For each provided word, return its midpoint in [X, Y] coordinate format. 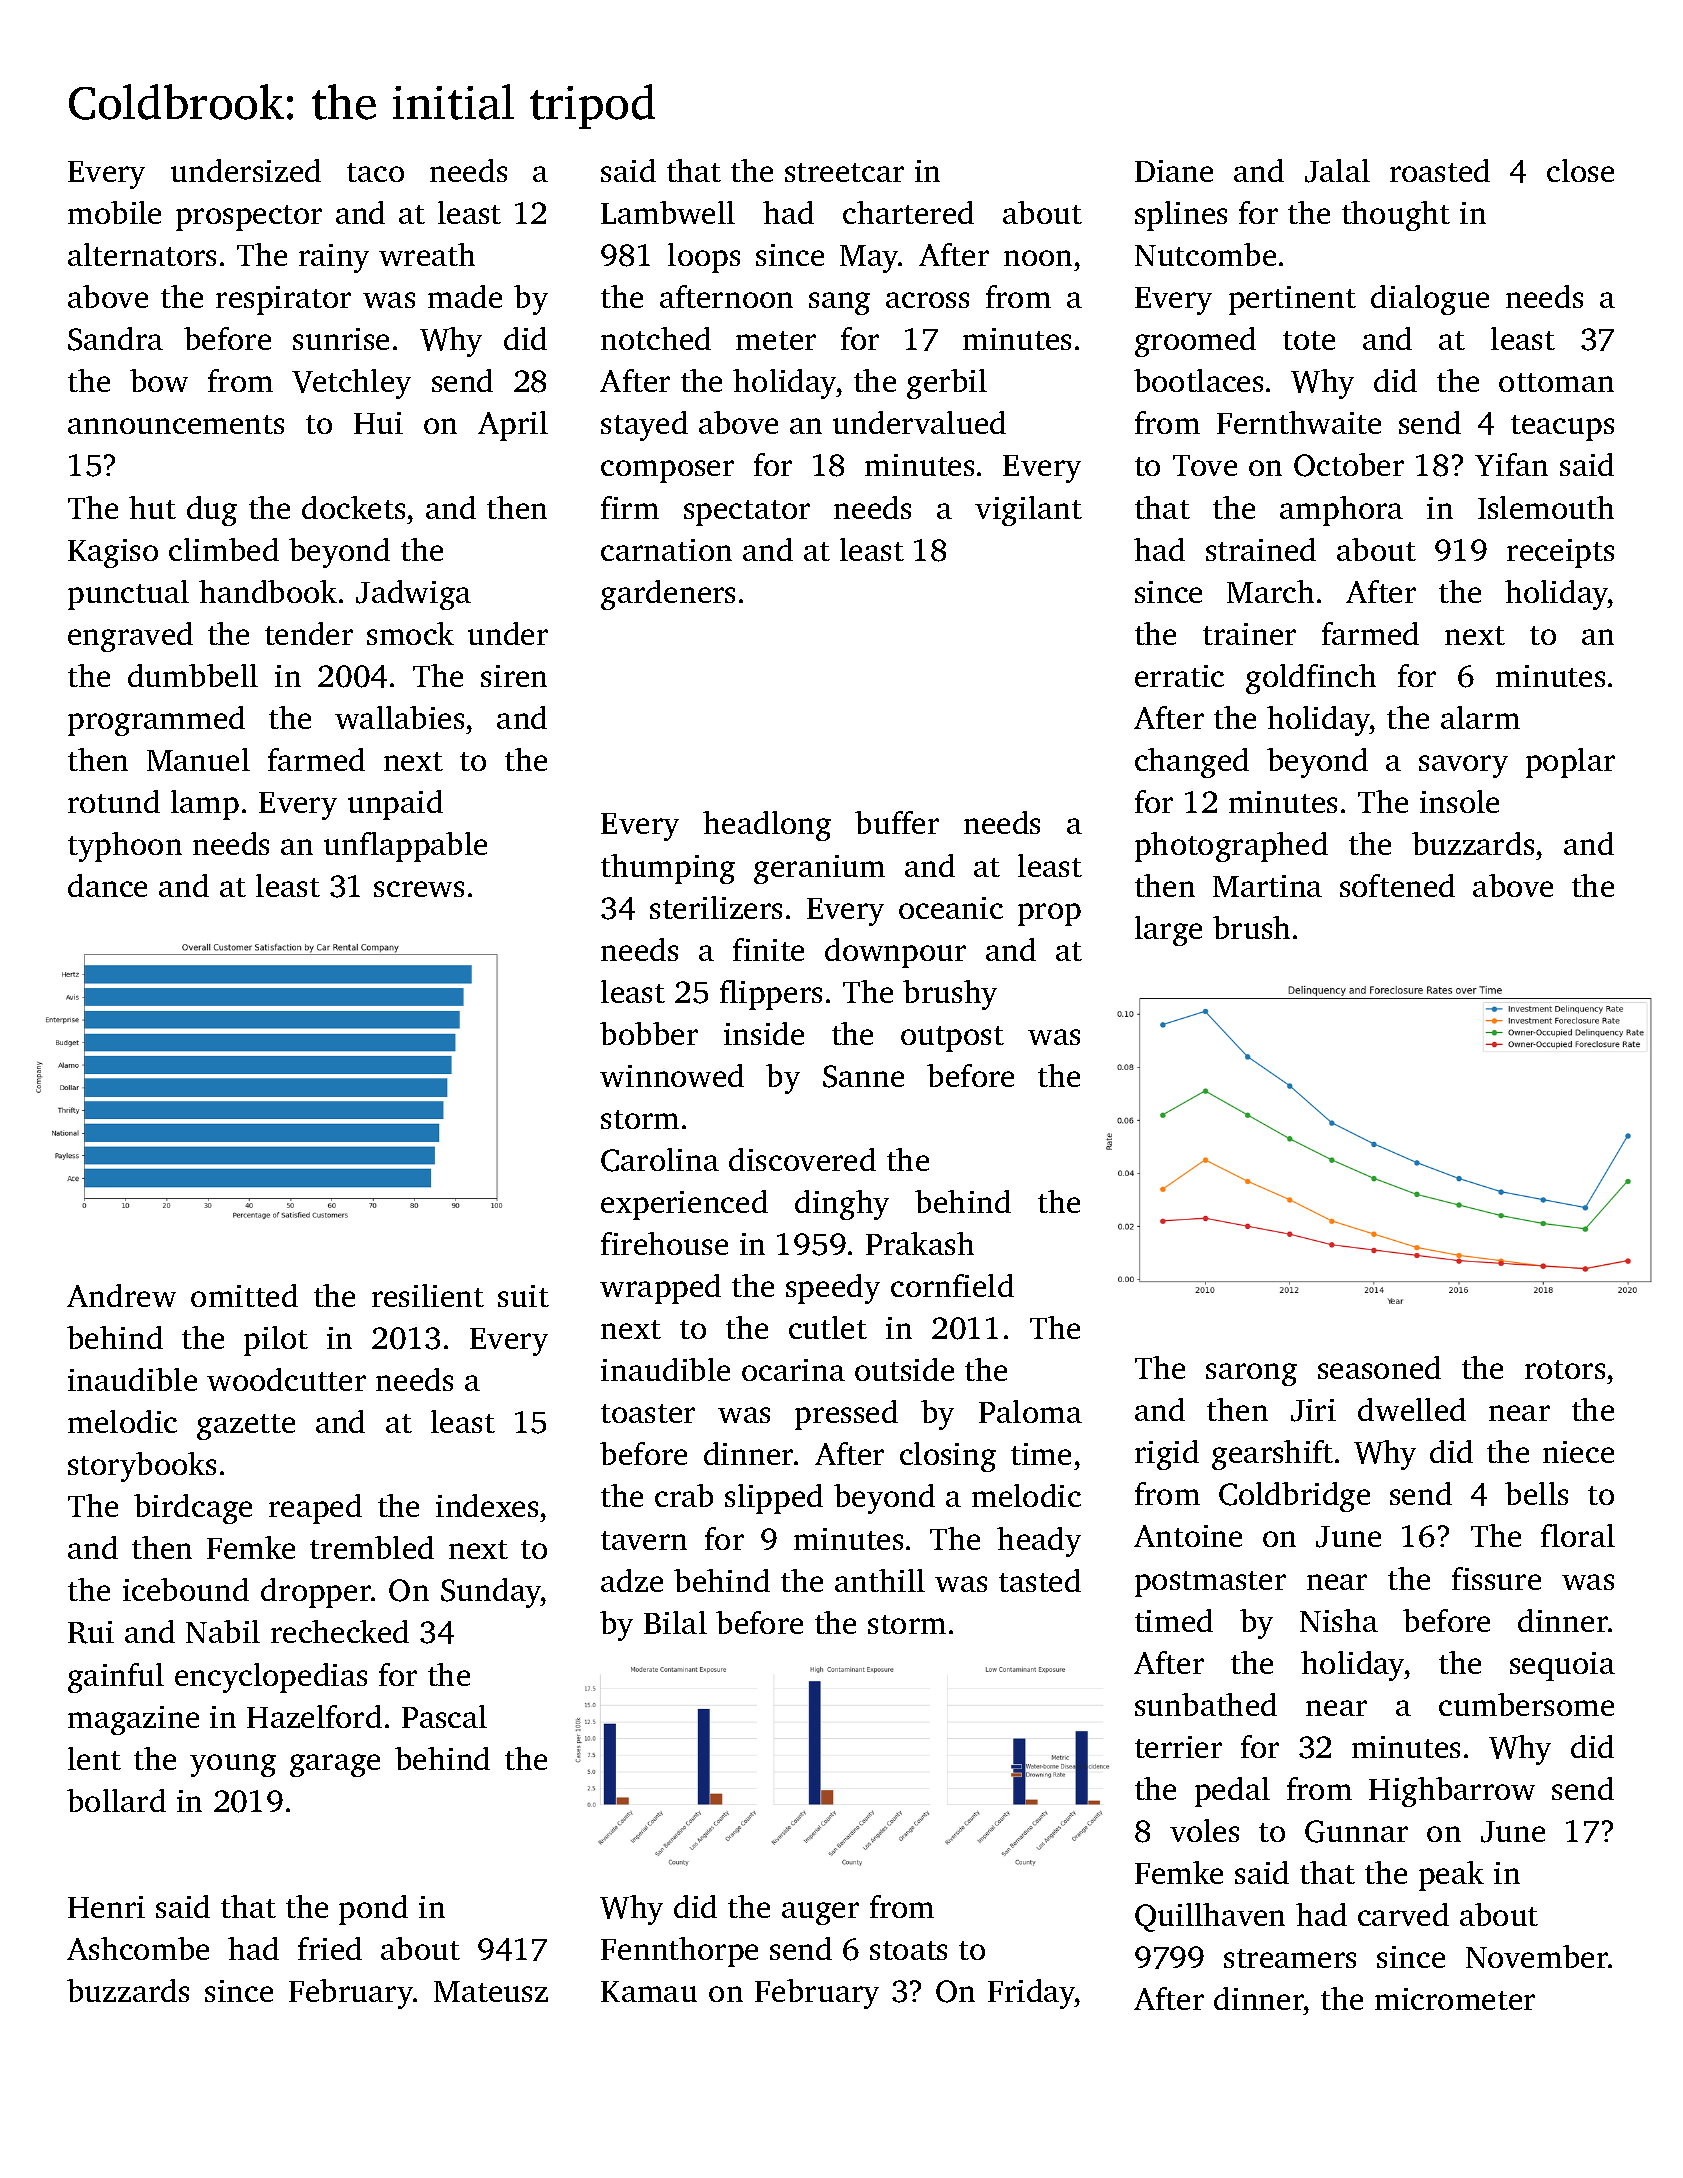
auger [820, 1913]
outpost [952, 1039]
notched [656, 338]
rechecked [340, 1631]
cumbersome [1526, 1704]
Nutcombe [1205, 254]
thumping [668, 869]
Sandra [115, 339]
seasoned [1379, 1367]
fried [330, 1948]
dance [107, 885]
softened [1397, 885]
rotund [114, 801]
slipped [774, 1499]
